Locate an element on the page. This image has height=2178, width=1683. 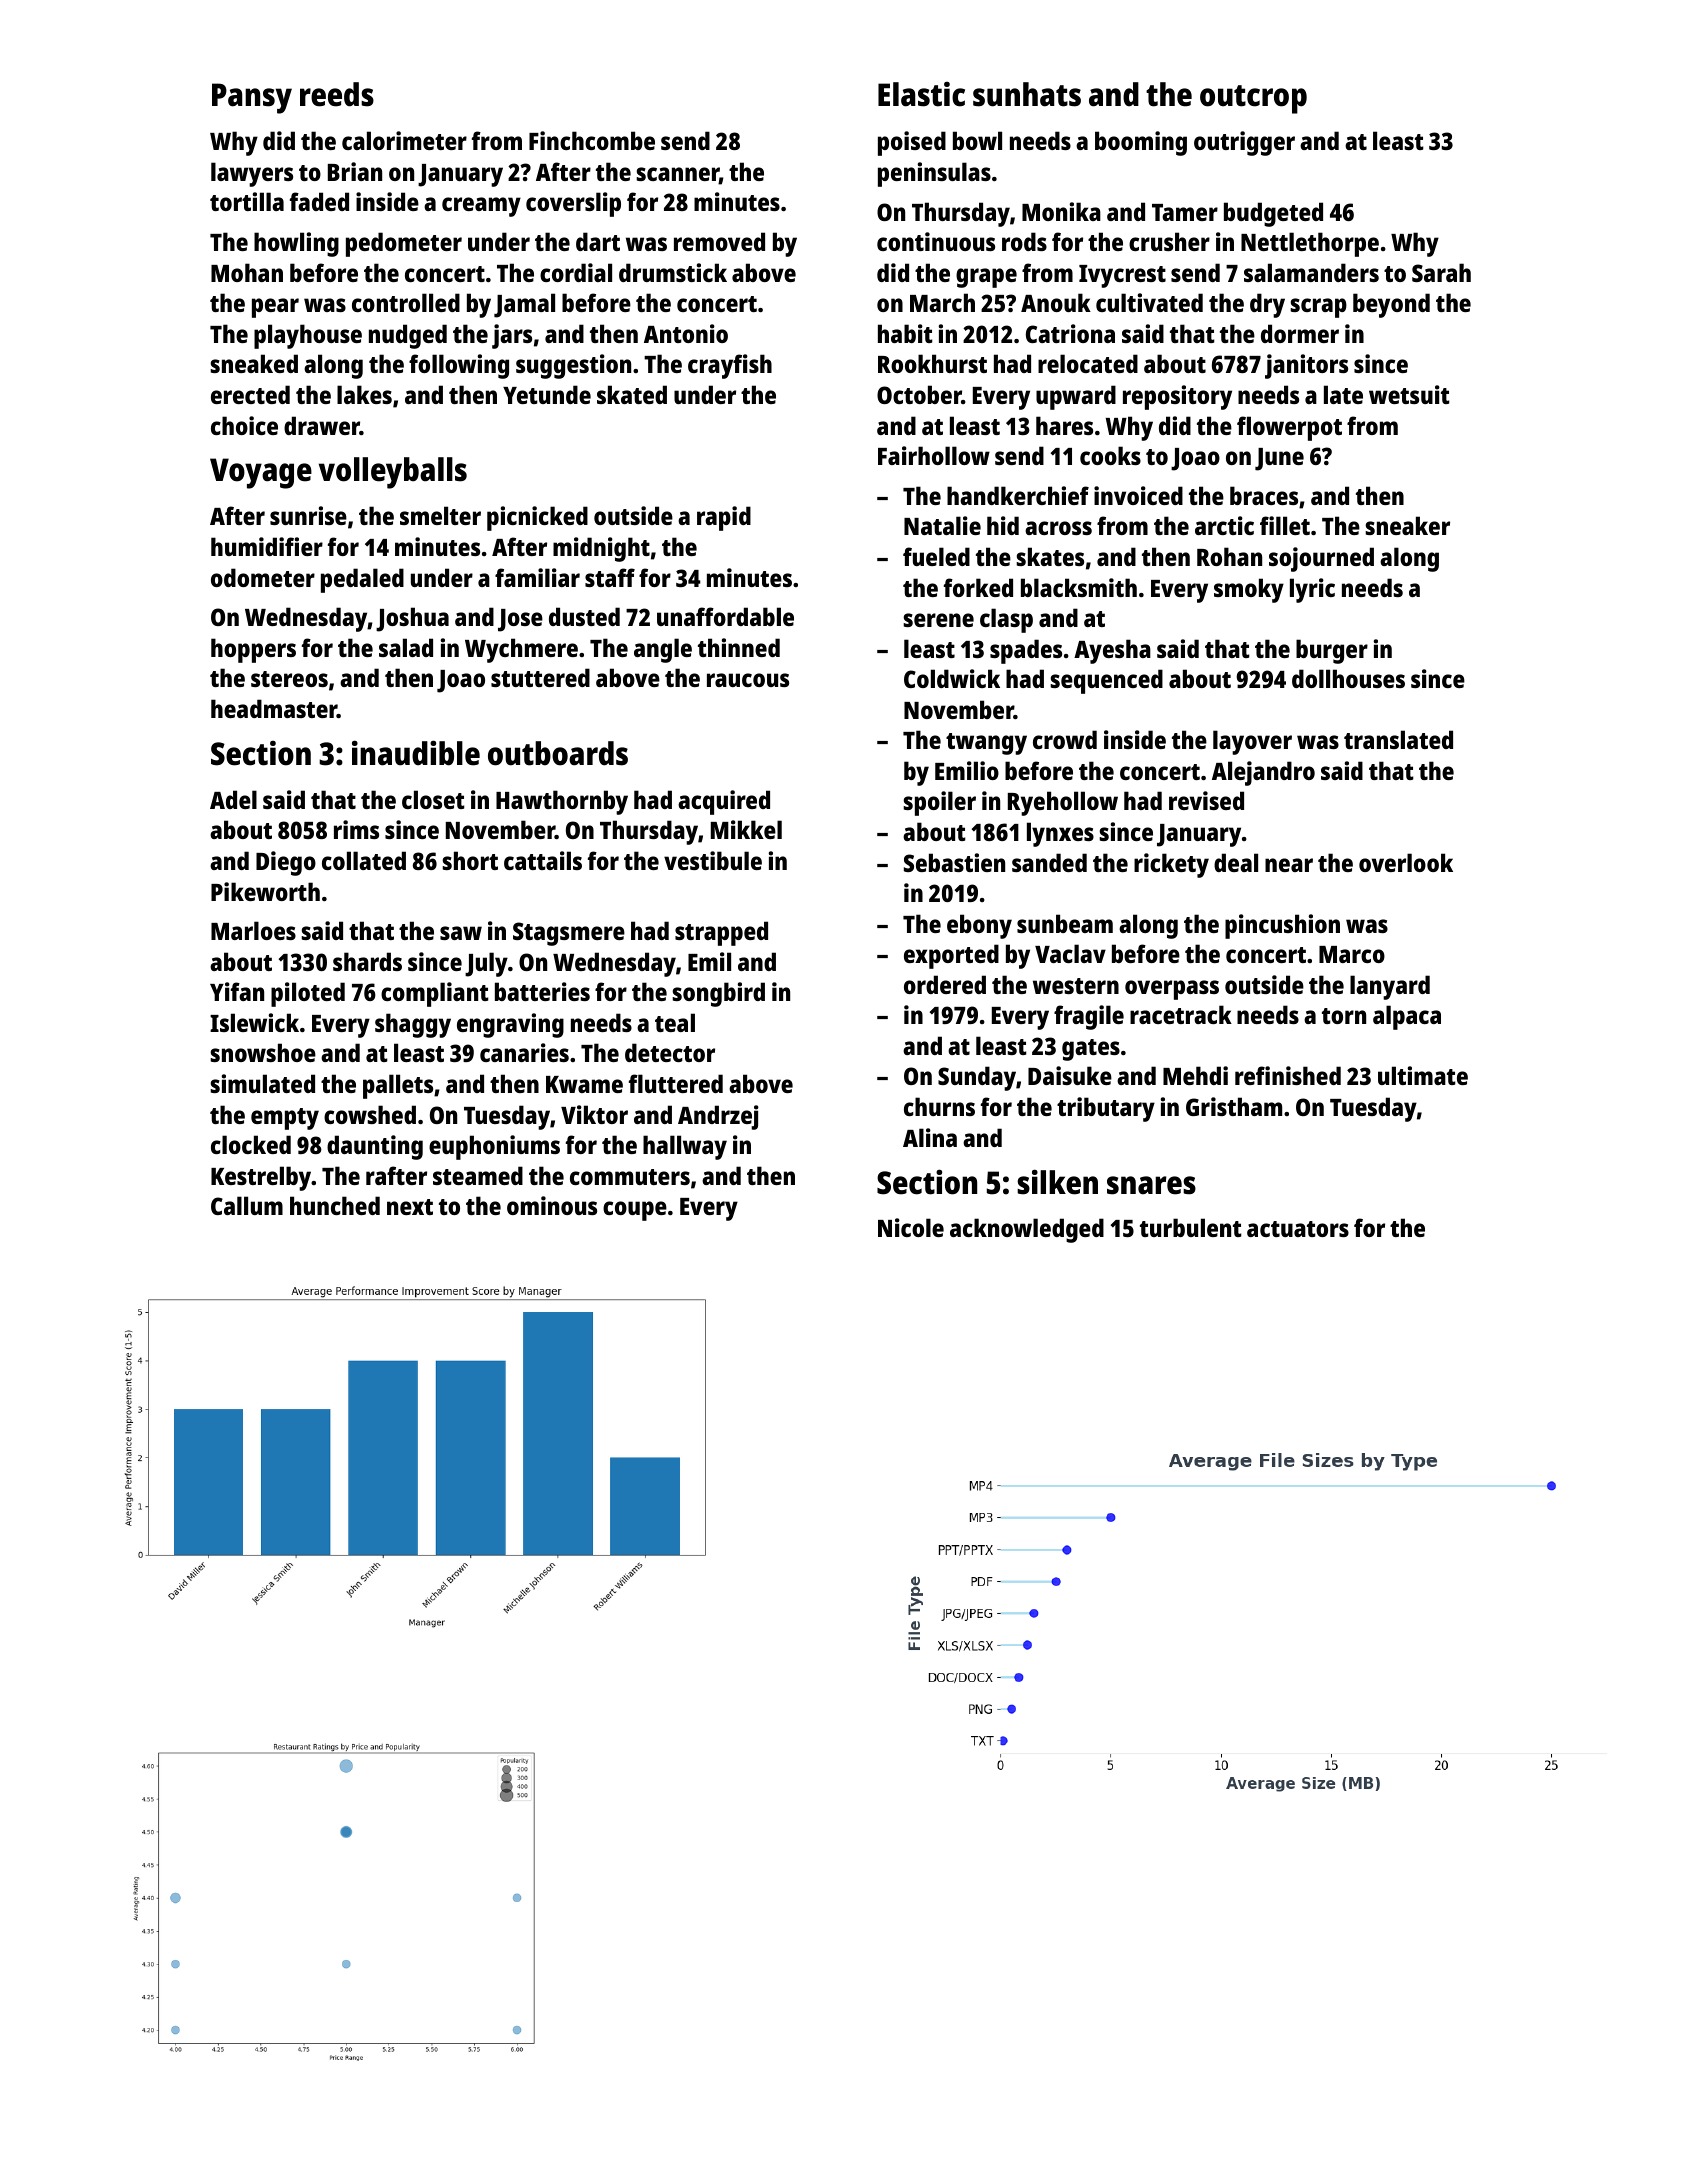
unaffordable is located at coordinates (725, 616).
